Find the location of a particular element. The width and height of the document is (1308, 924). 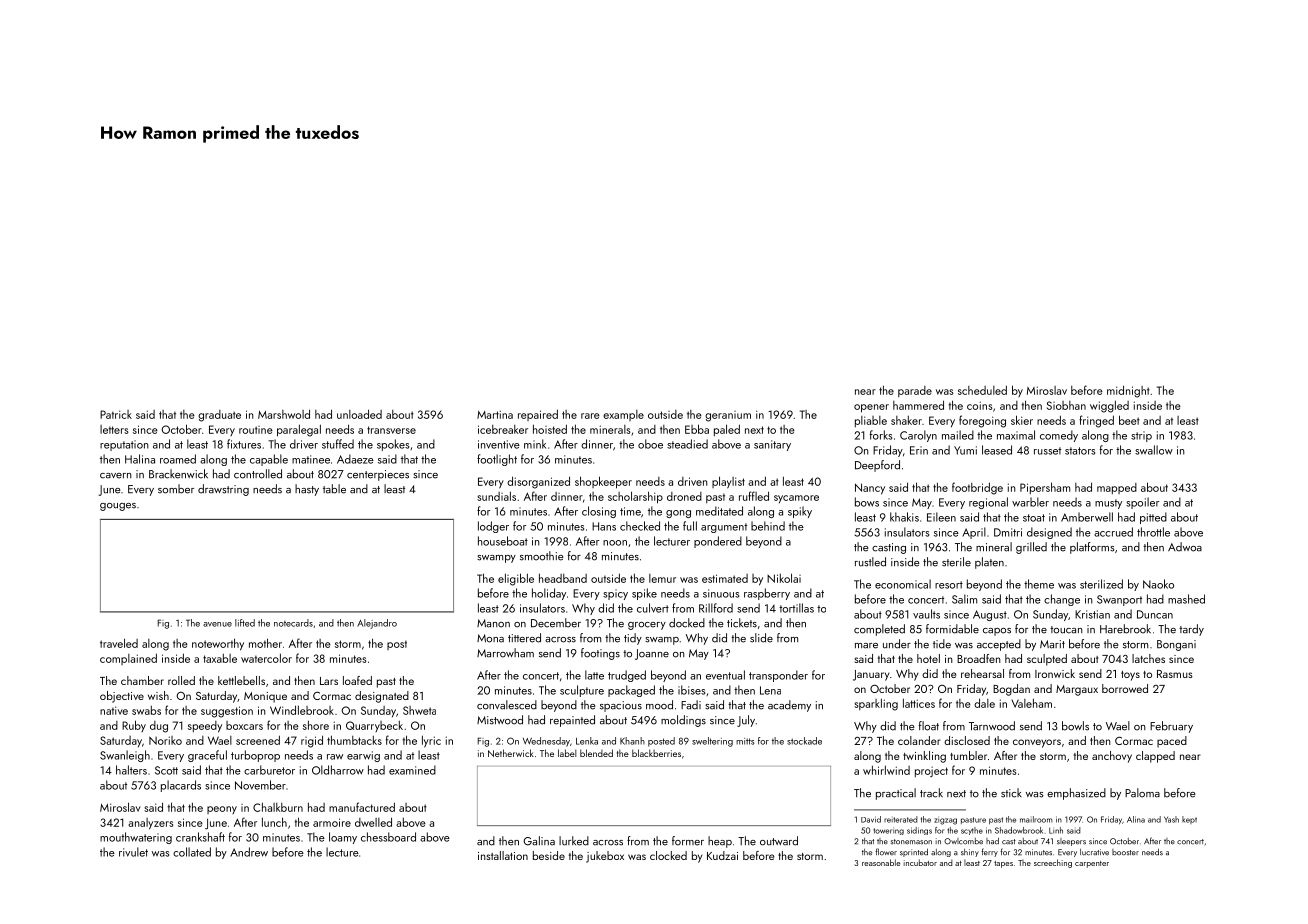

driven is located at coordinates (693, 481).
